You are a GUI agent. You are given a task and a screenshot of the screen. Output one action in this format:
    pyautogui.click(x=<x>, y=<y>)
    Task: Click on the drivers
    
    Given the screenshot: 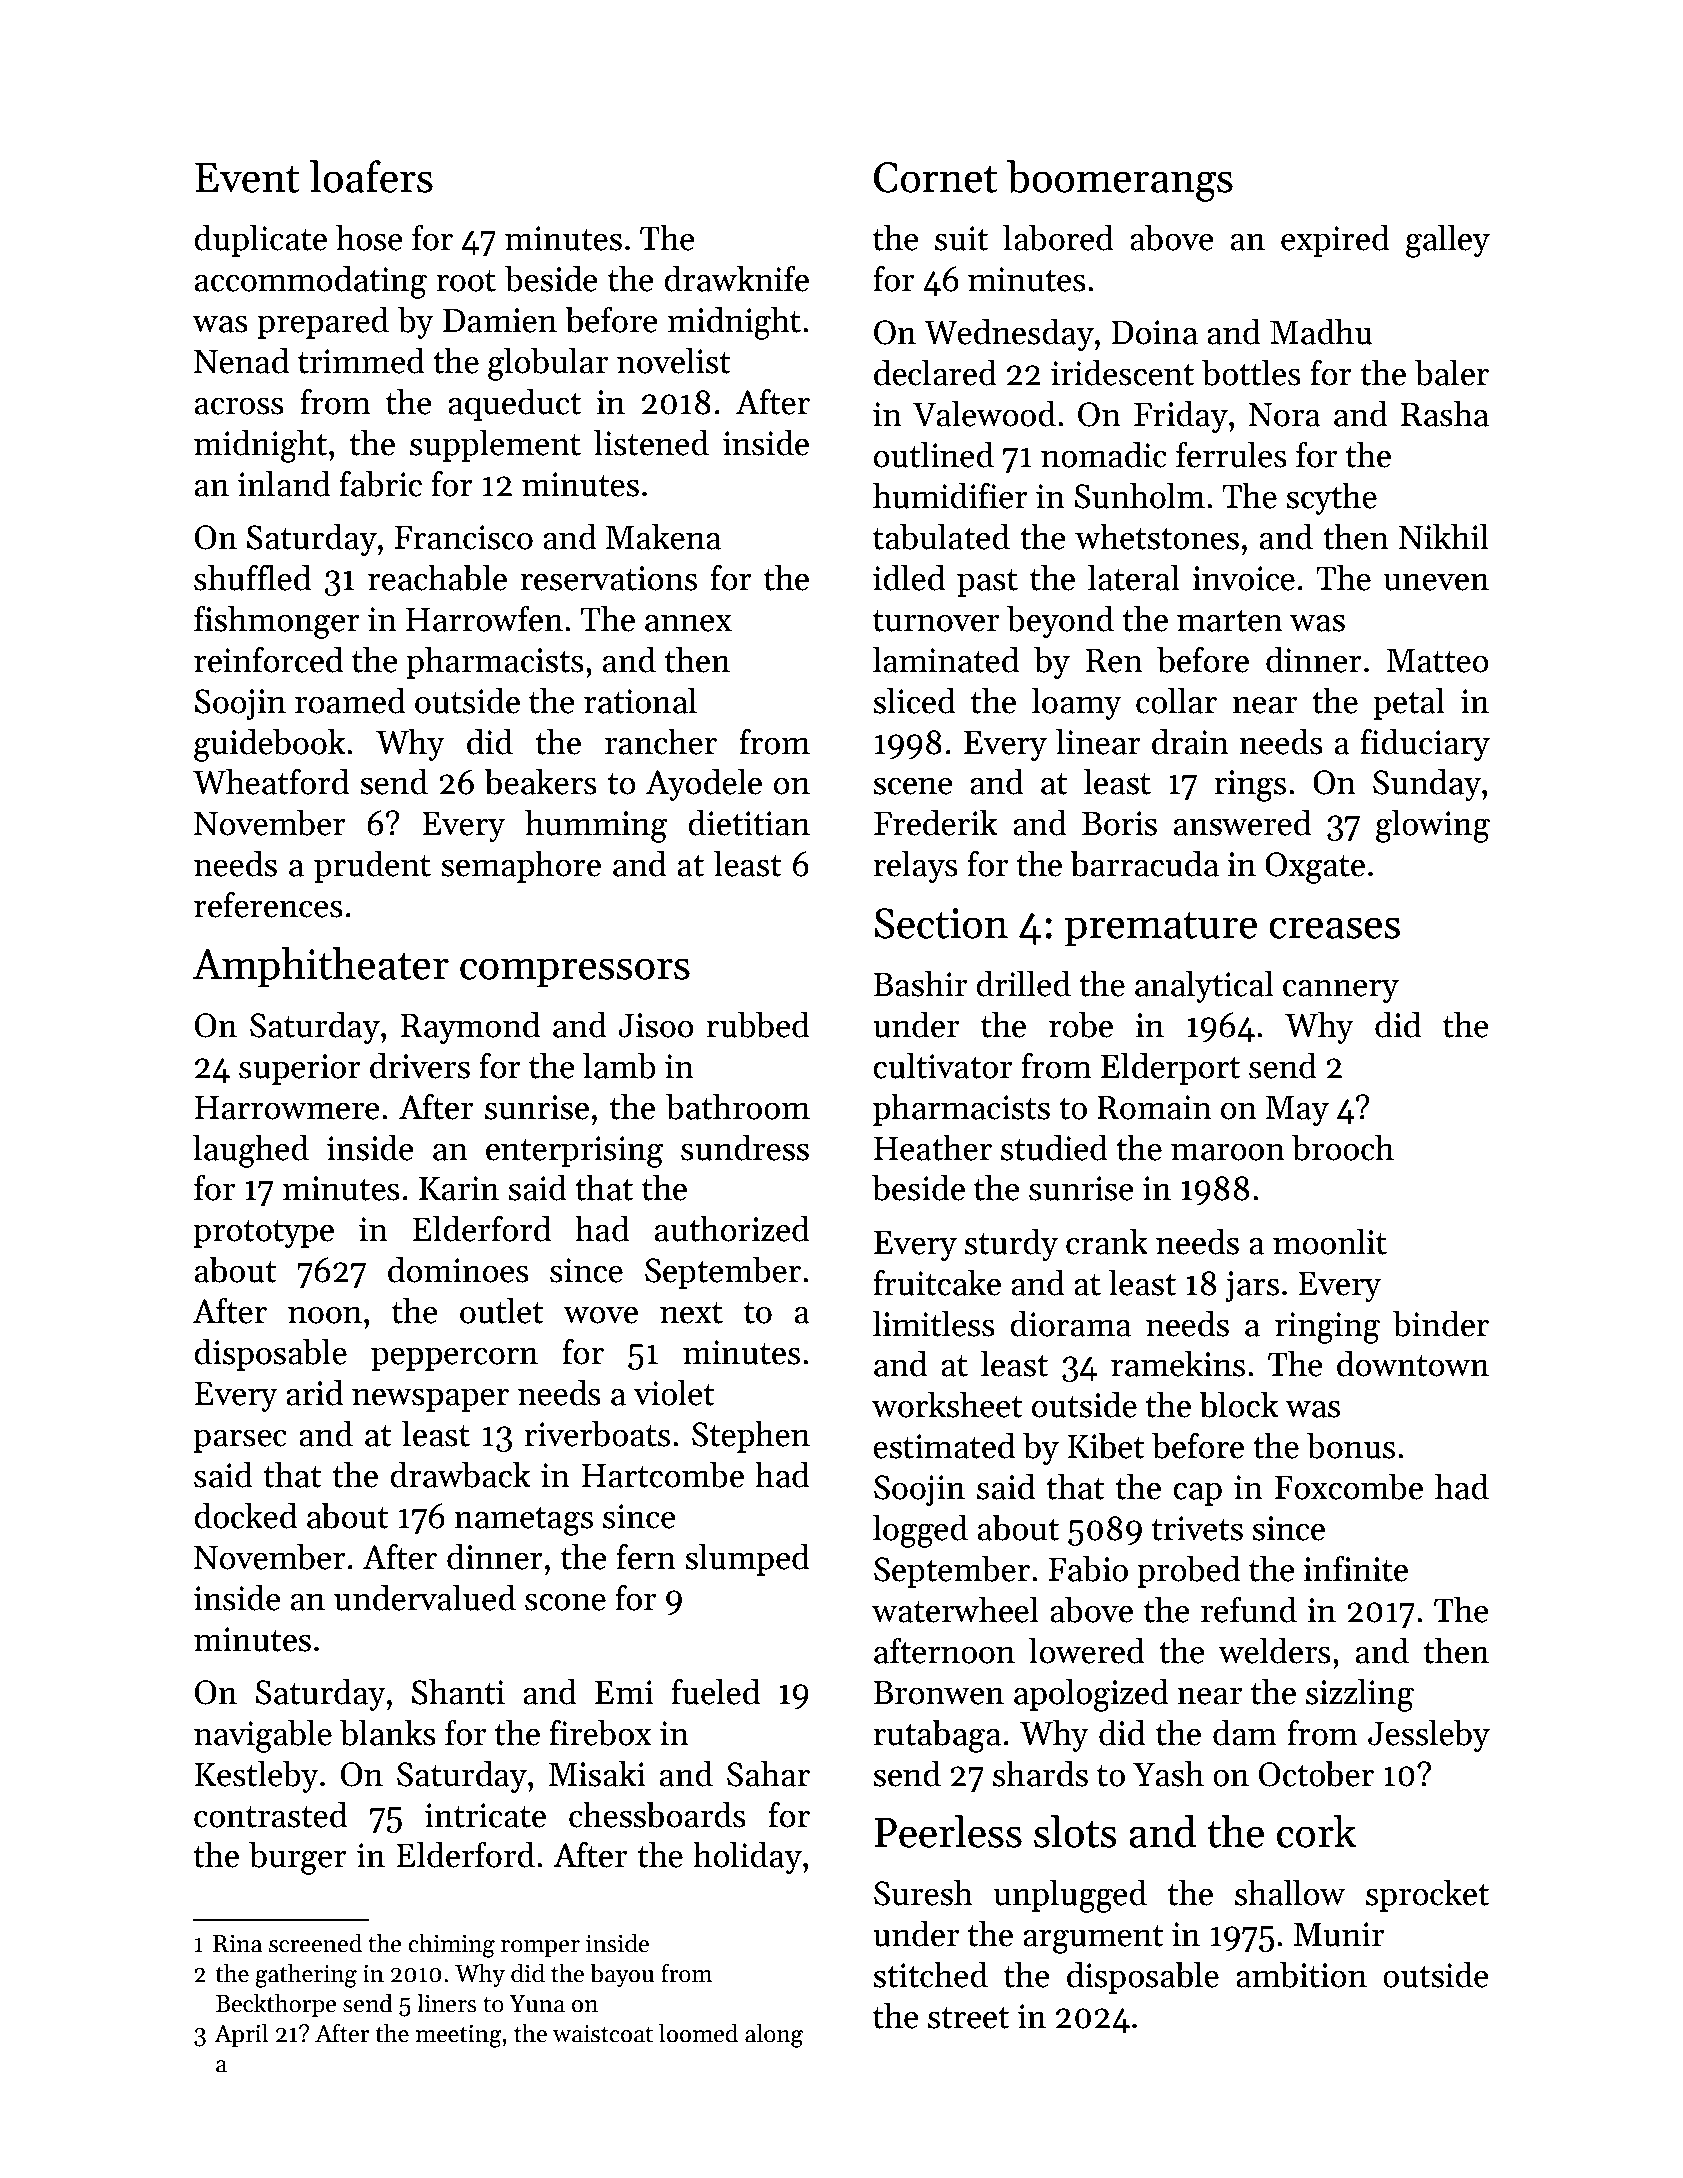 What is the action you would take?
    pyautogui.click(x=420, y=1065)
